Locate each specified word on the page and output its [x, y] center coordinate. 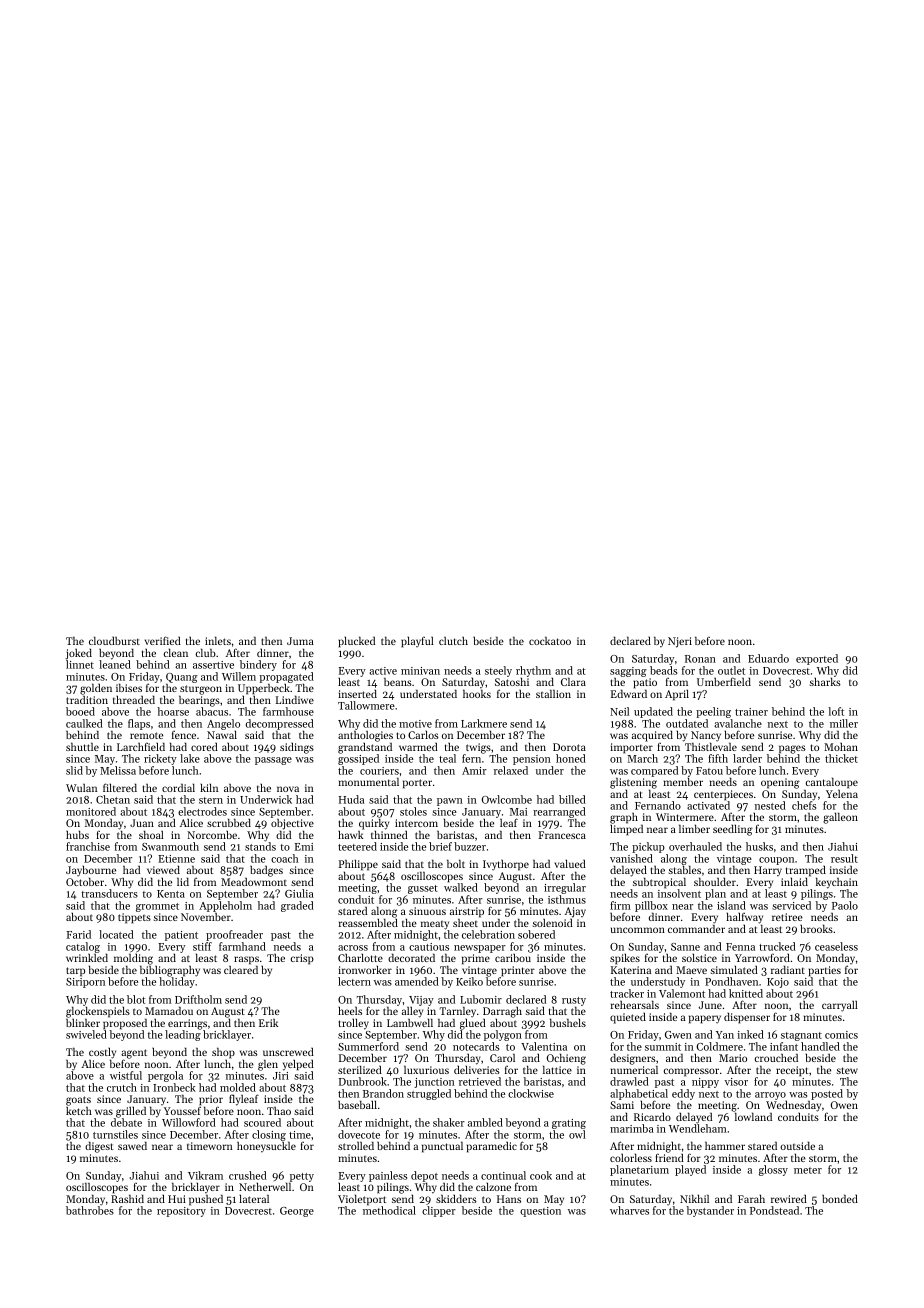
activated [708, 805]
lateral [254, 1198]
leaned [115, 664]
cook [541, 1175]
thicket [841, 758]
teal [447, 758]
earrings [187, 1024]
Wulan [81, 788]
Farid [78, 934]
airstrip [467, 912]
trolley [353, 1024]
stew [847, 1070]
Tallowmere [366, 705]
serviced [791, 905]
